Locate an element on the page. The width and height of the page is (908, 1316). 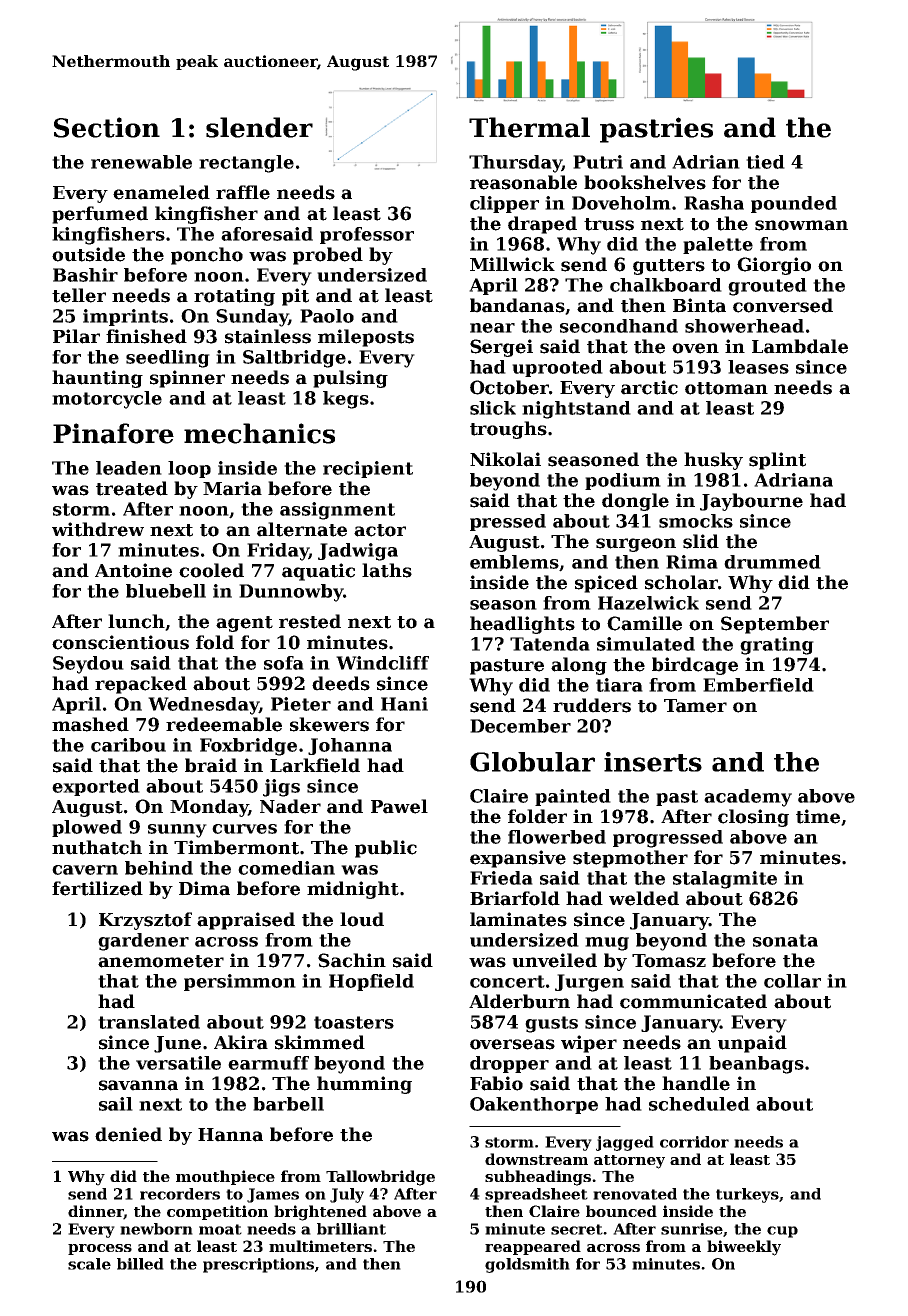
teller is located at coordinates (79, 295).
